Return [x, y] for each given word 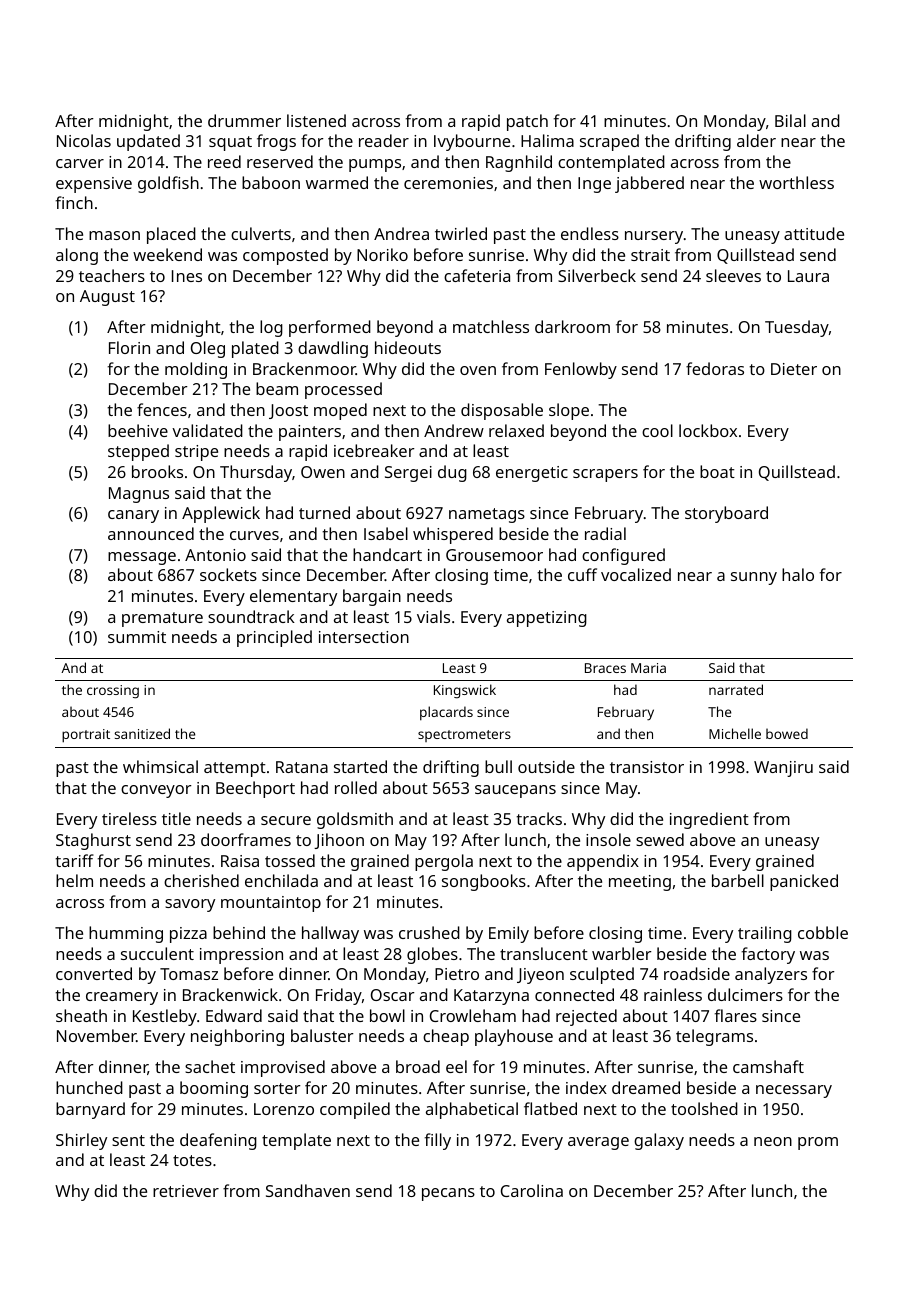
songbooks [484, 882]
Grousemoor [494, 555]
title [176, 818]
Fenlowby [581, 370]
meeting [640, 883]
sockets [228, 574]
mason [114, 235]
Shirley [81, 1141]
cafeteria [477, 275]
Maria [648, 668]
